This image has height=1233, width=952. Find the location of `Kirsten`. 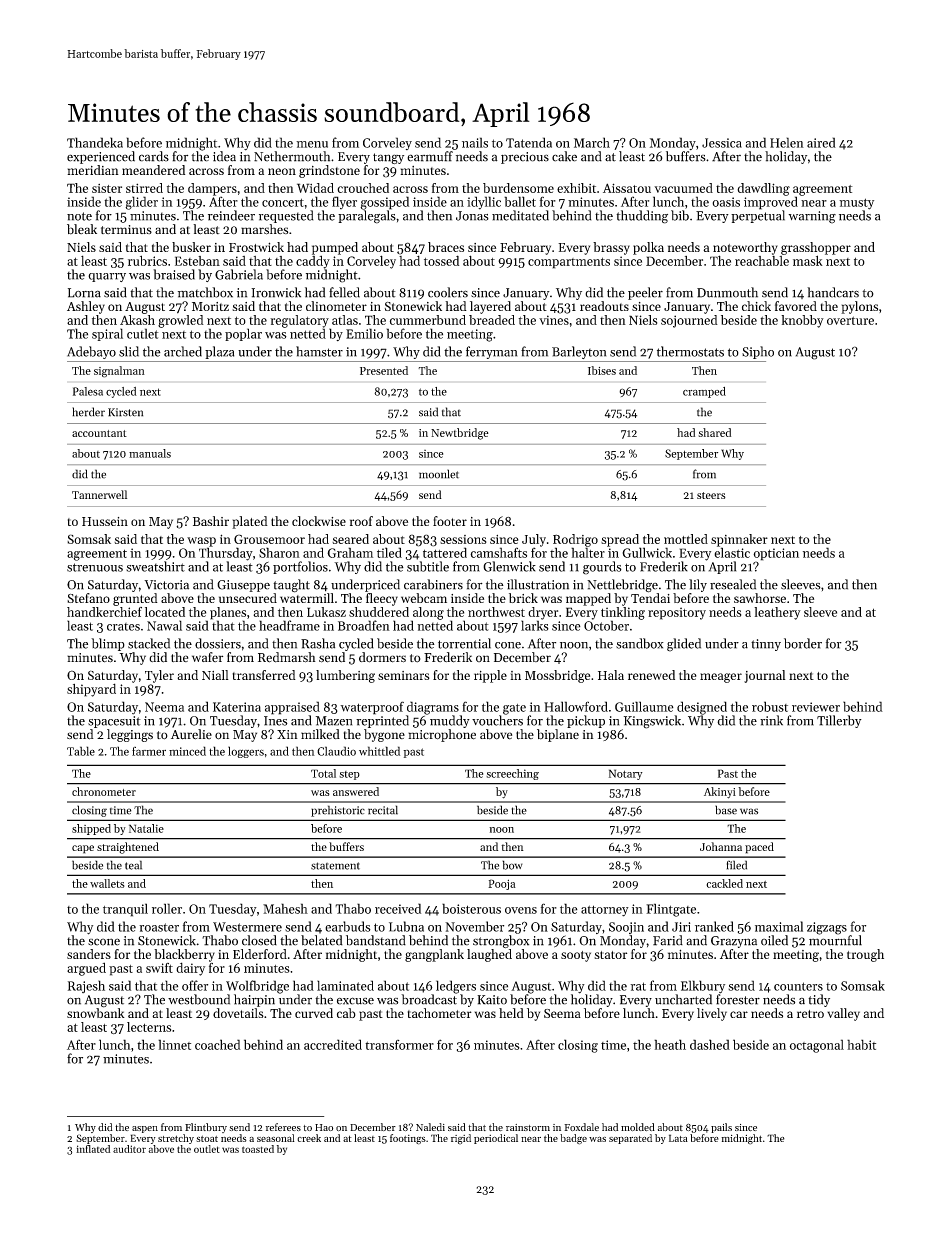

Kirsten is located at coordinates (125, 412).
